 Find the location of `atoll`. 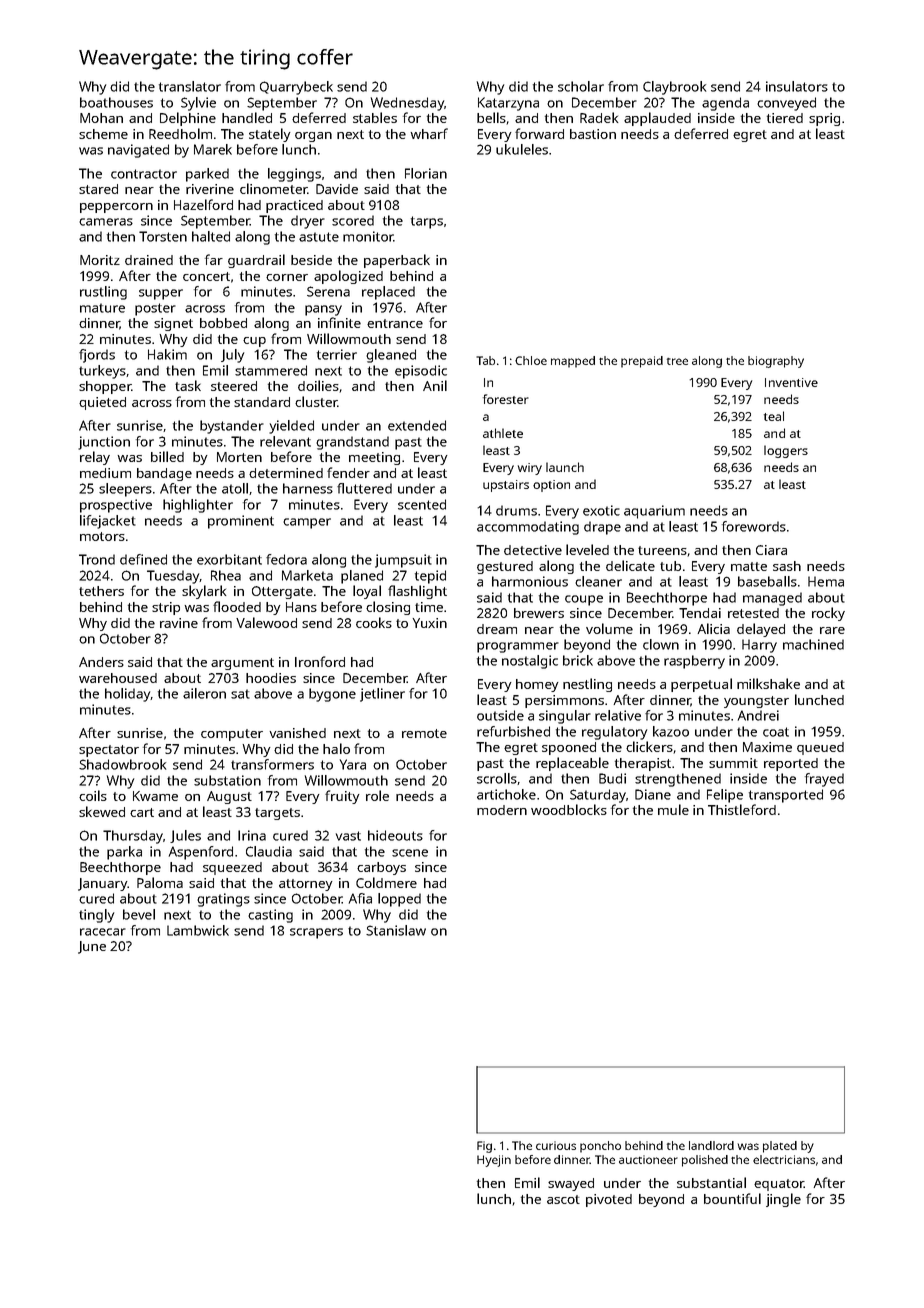

atoll is located at coordinates (235, 488).
